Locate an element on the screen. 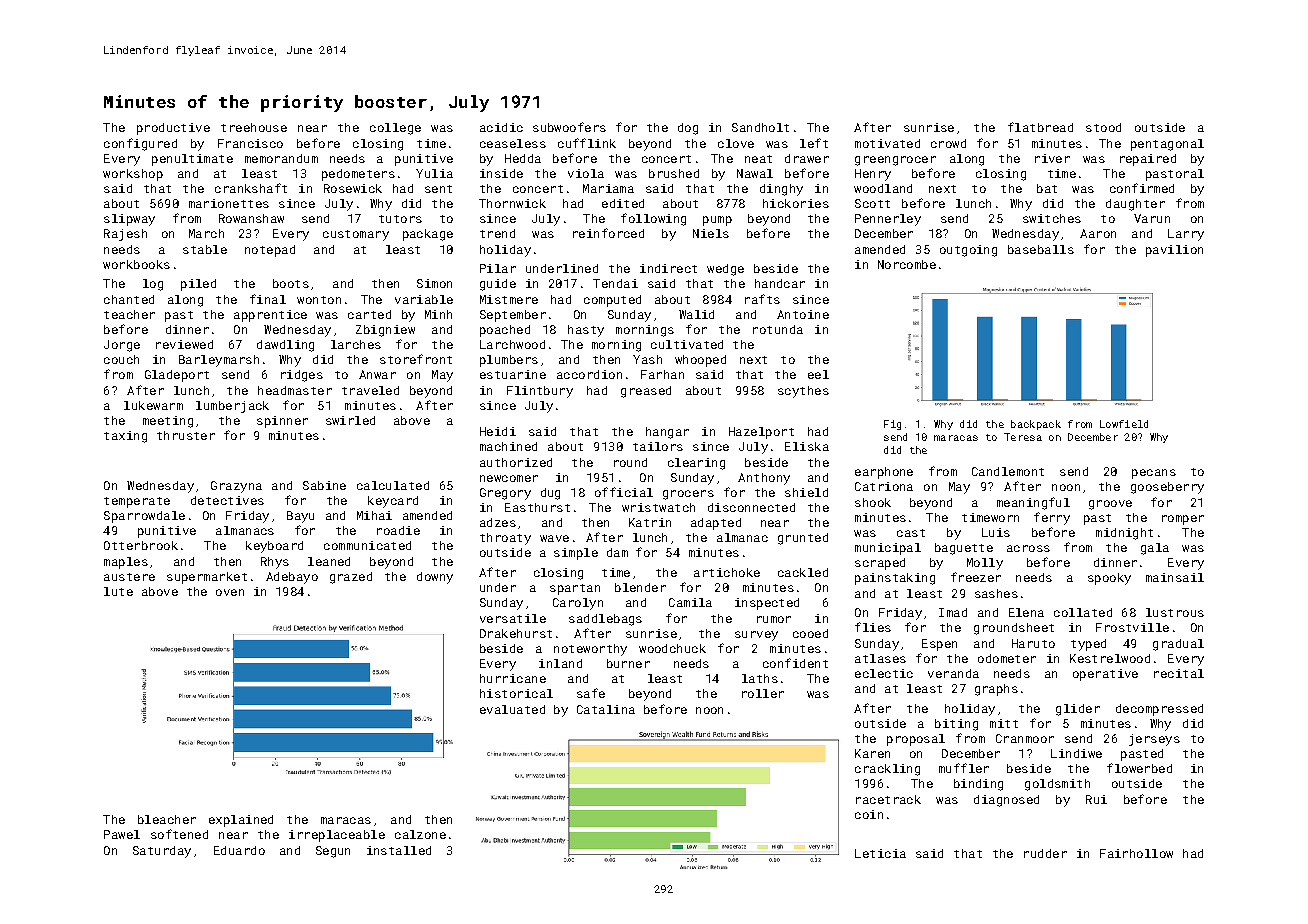 This screenshot has width=1308, height=924. Tendai is located at coordinates (615, 283).
